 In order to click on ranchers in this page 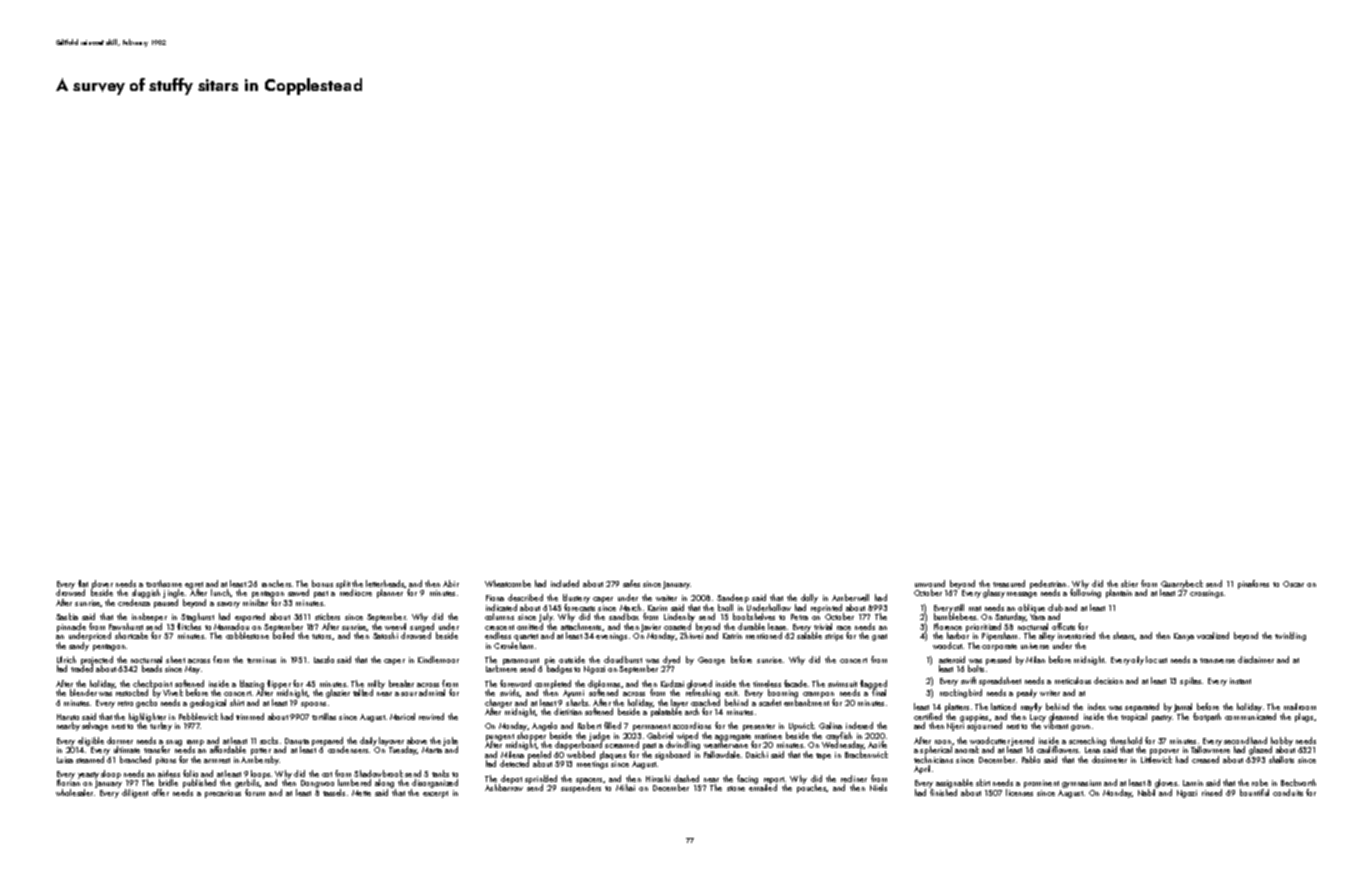, I will do `click(276, 583)`.
